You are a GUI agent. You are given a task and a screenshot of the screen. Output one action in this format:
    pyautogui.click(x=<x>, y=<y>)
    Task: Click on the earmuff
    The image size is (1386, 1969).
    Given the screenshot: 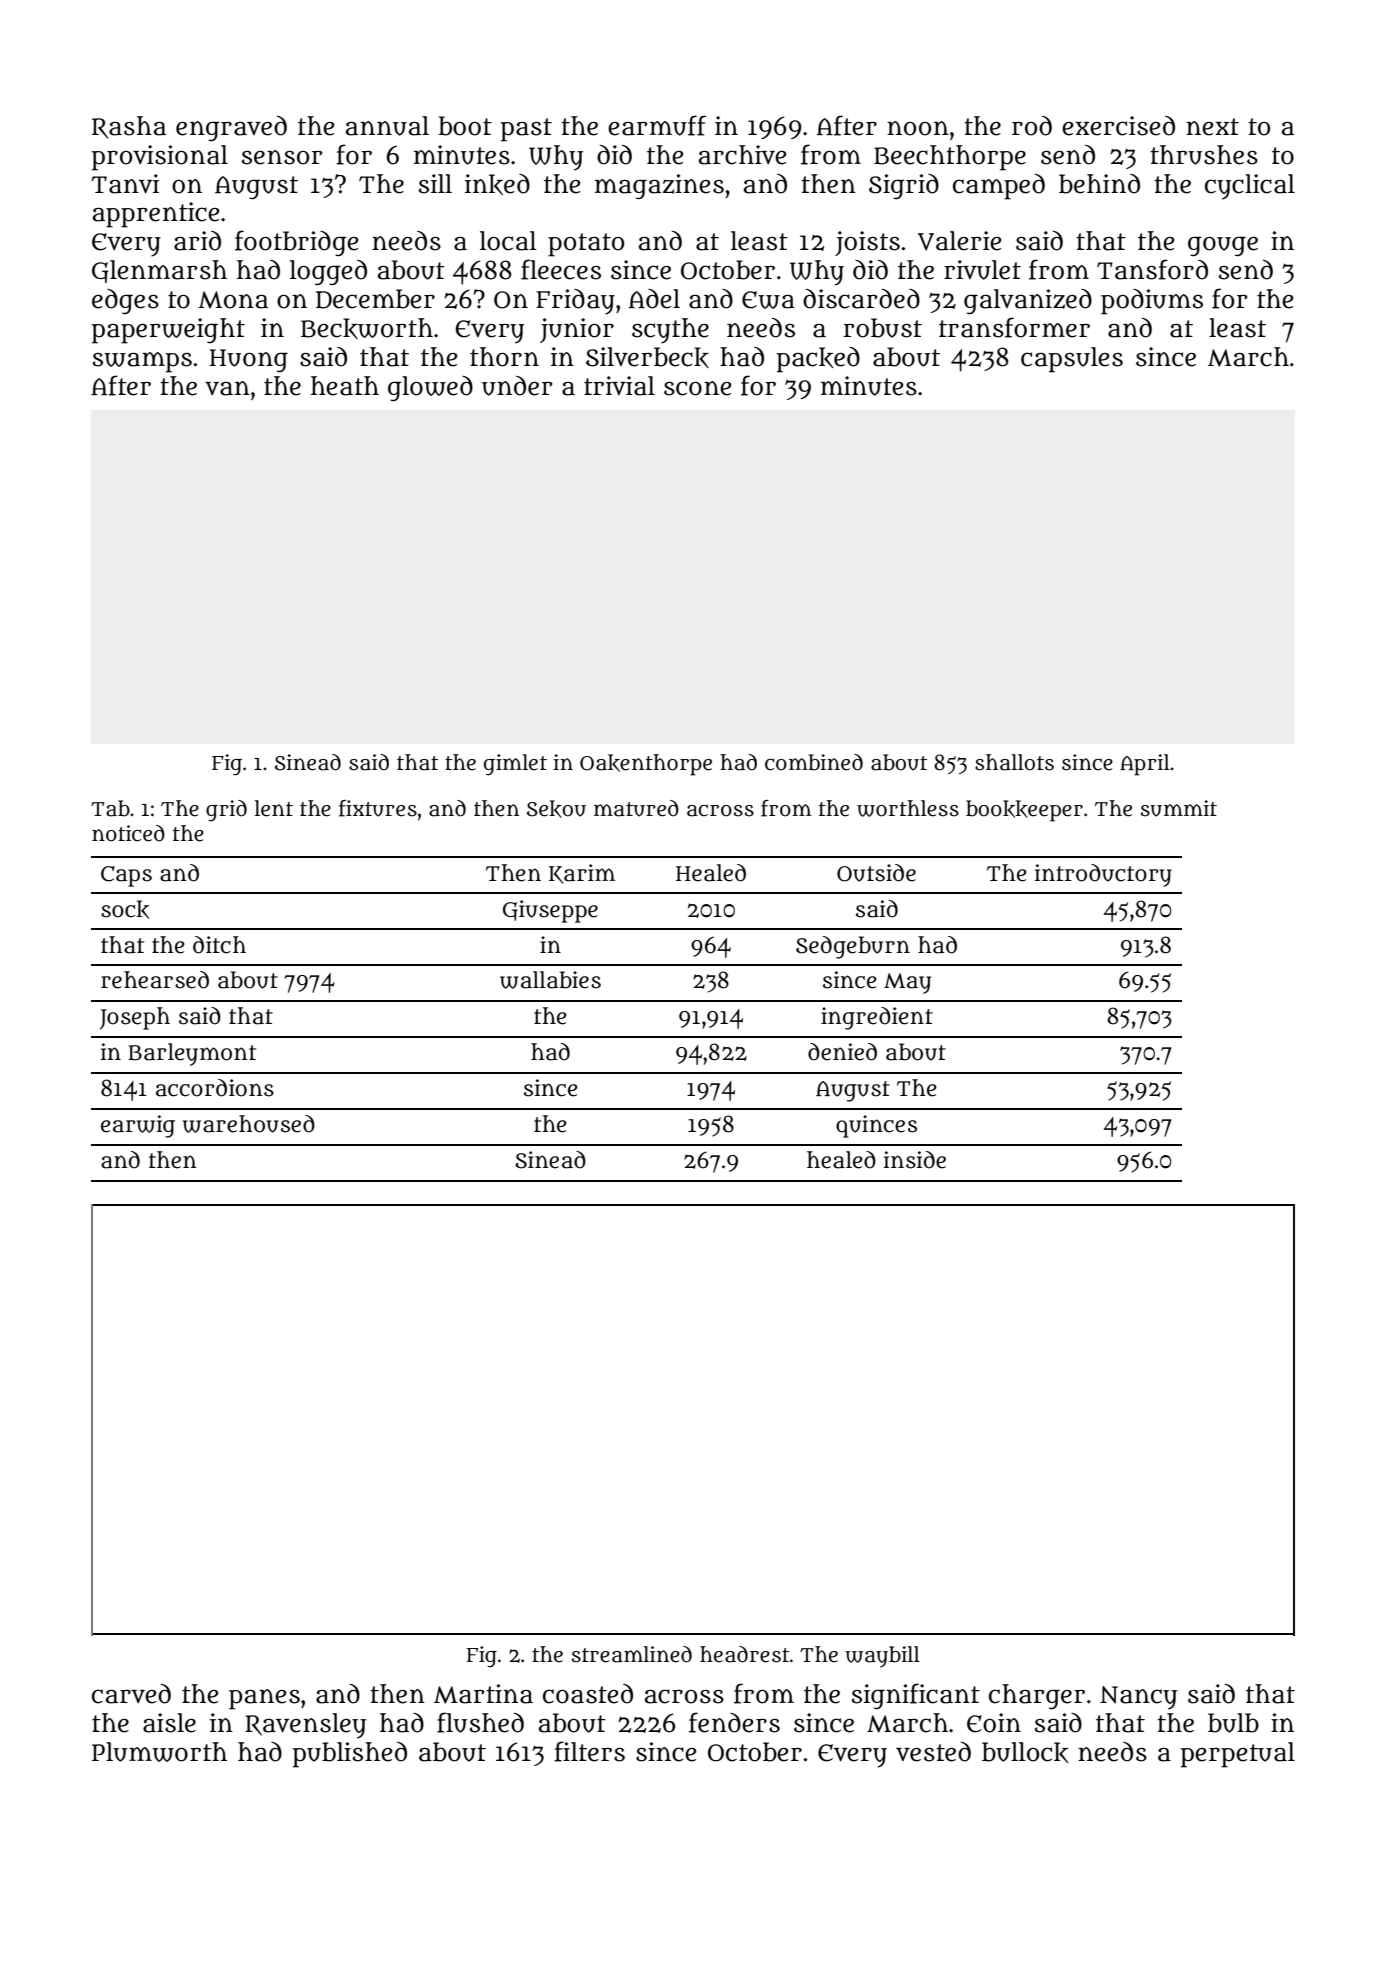 What is the action you would take?
    pyautogui.click(x=657, y=125)
